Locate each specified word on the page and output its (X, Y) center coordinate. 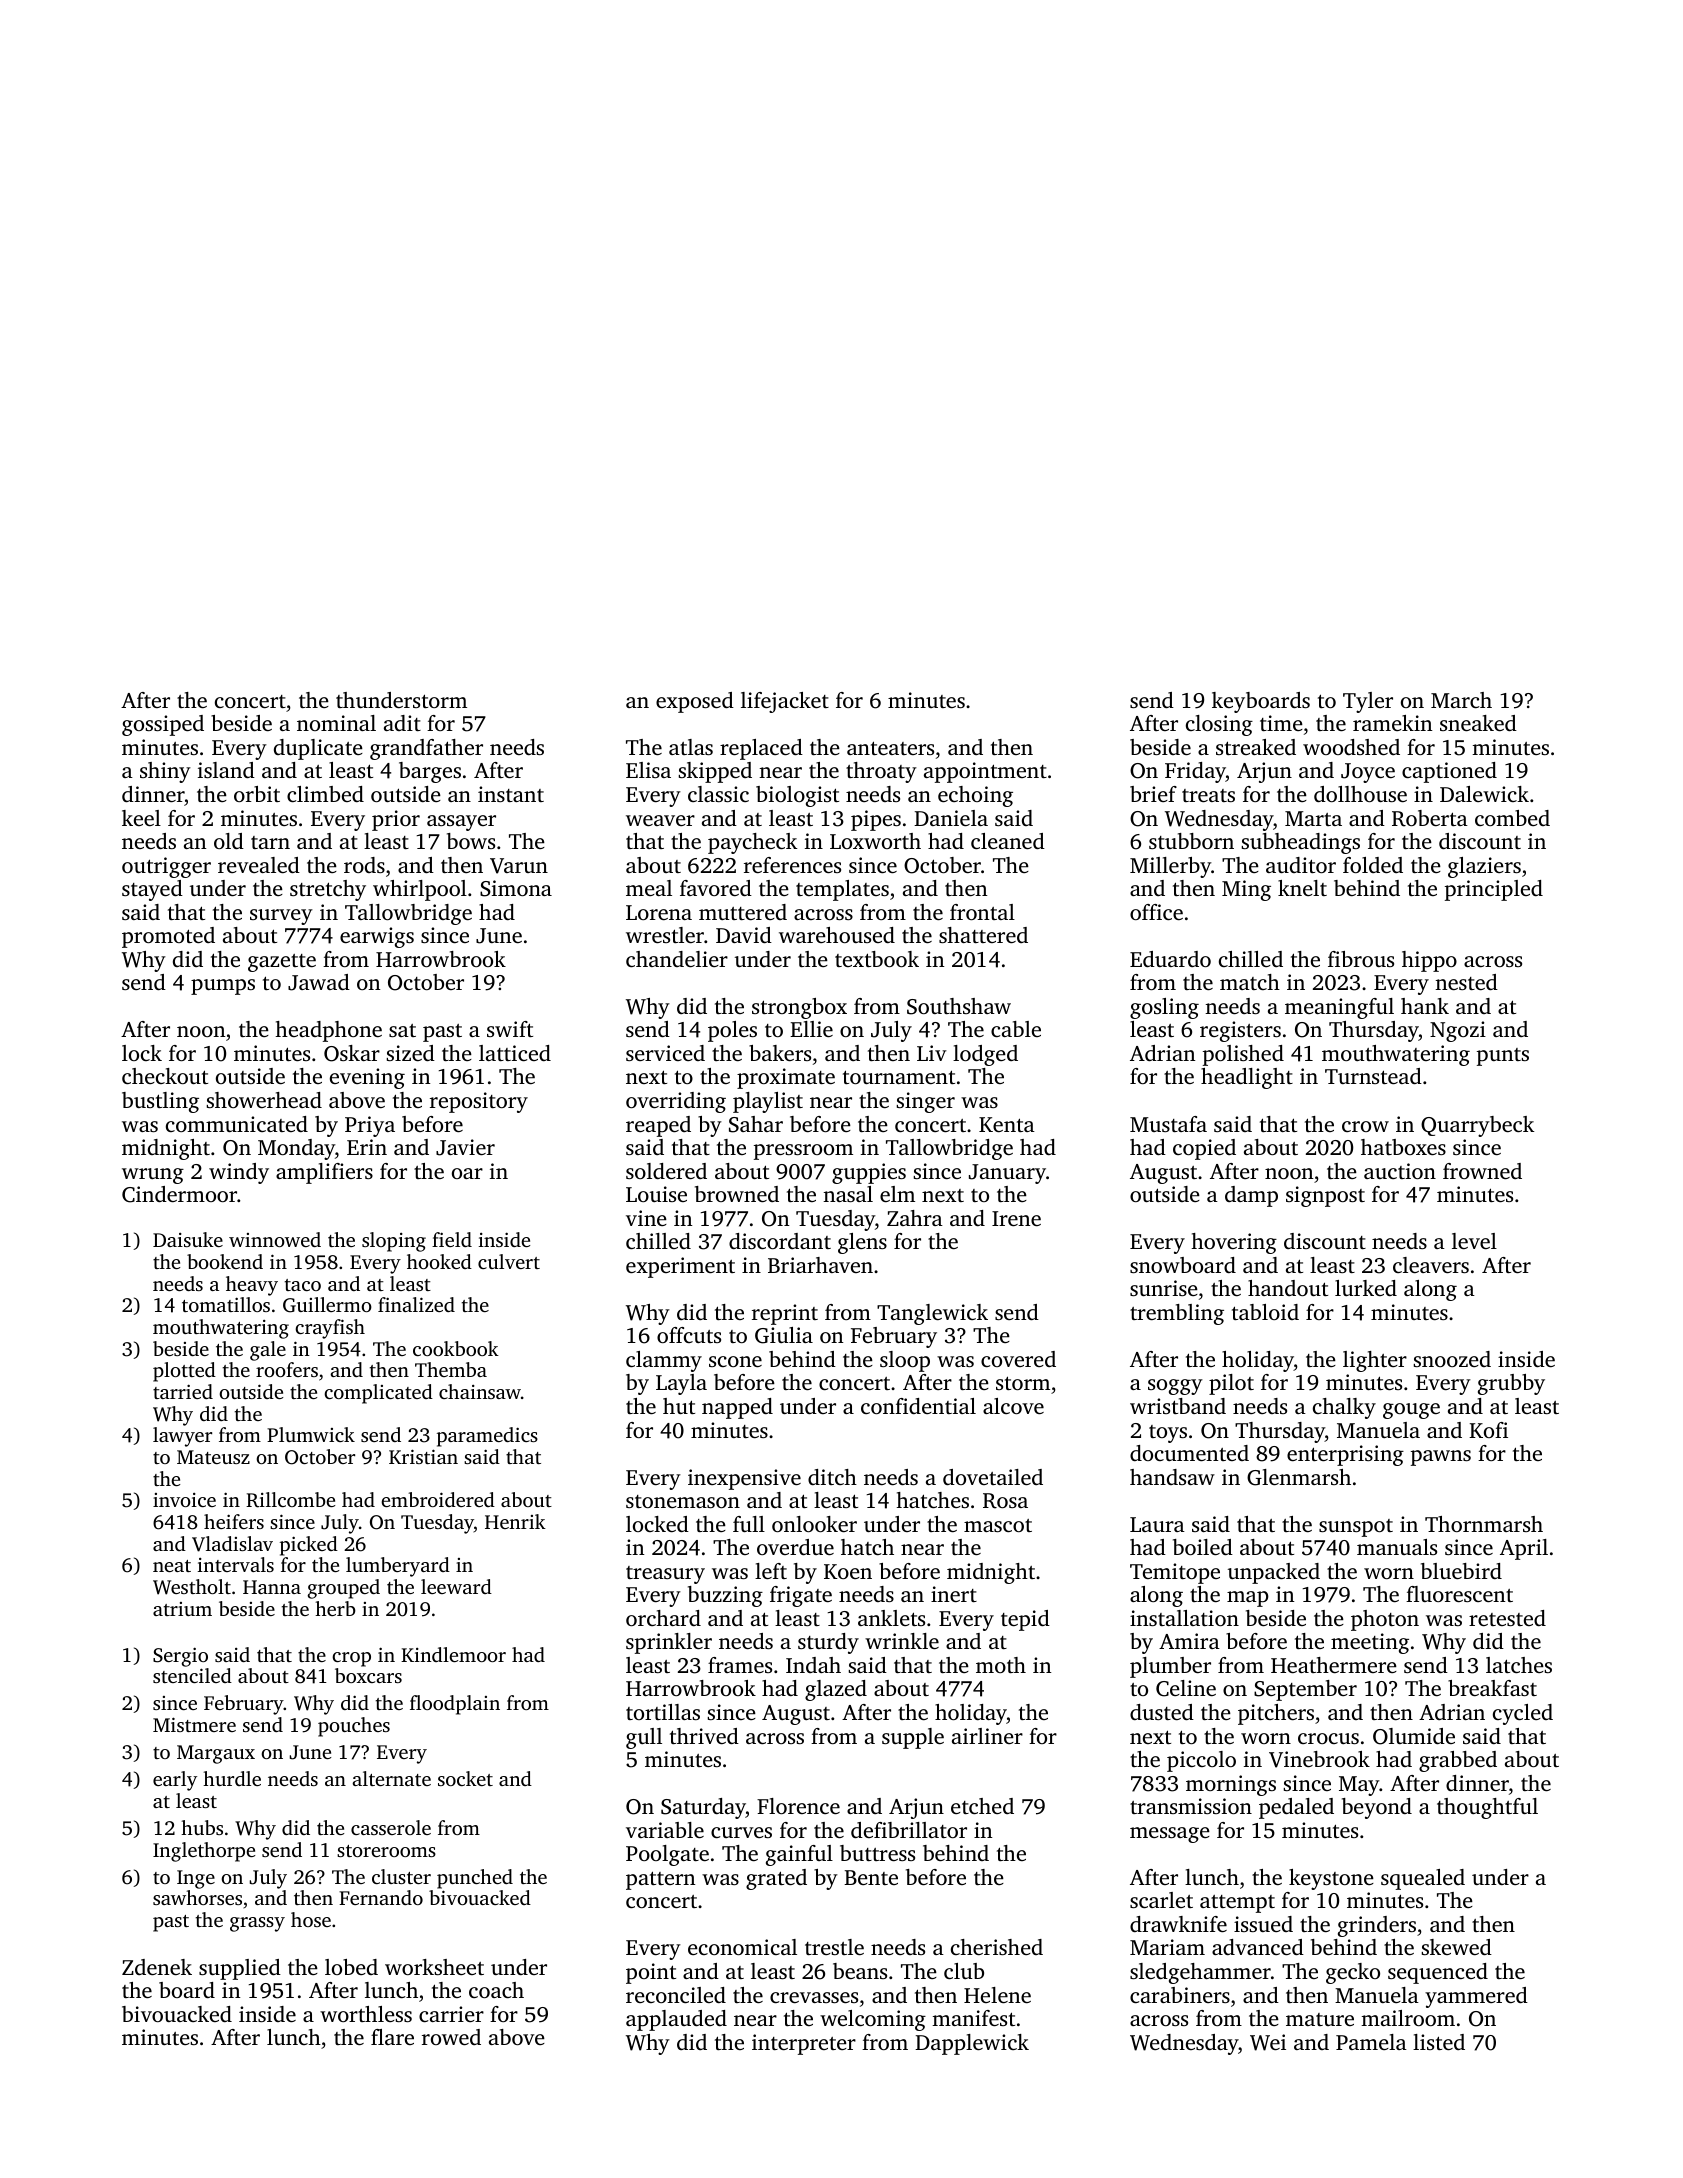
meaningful (1339, 1008)
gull (644, 1738)
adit (402, 723)
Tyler (1368, 702)
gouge (1411, 1411)
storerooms (386, 1851)
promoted (168, 937)
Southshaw (959, 1006)
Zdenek (157, 1967)
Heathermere (1334, 1665)
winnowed (275, 1239)
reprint (785, 1314)
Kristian (423, 1456)
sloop (905, 1361)
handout (1288, 1288)
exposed (695, 702)
